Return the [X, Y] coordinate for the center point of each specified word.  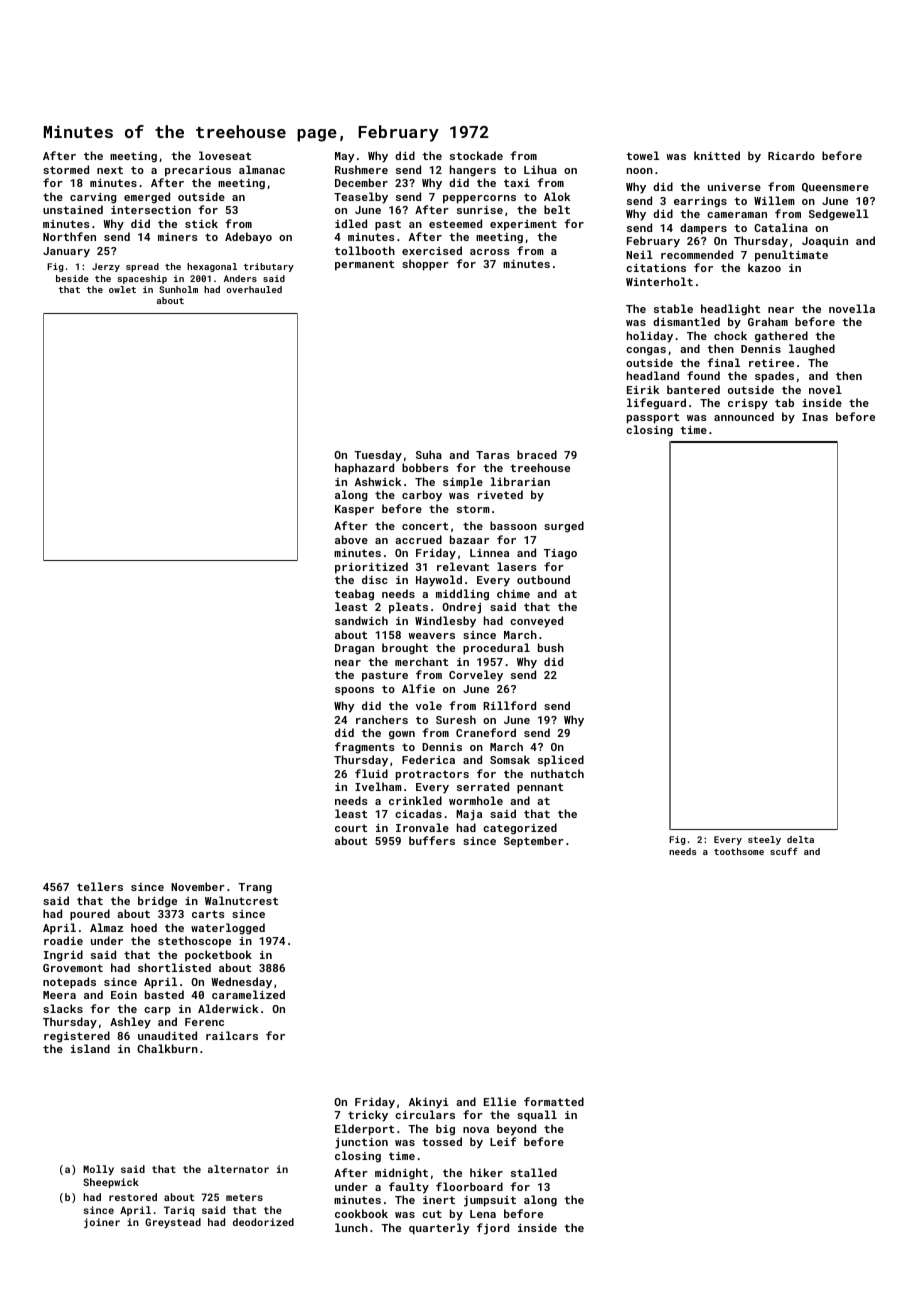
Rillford [509, 705]
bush [551, 647]
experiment [523, 225]
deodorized [263, 1222]
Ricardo [791, 155]
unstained [73, 209]
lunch [351, 1227]
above [351, 539]
